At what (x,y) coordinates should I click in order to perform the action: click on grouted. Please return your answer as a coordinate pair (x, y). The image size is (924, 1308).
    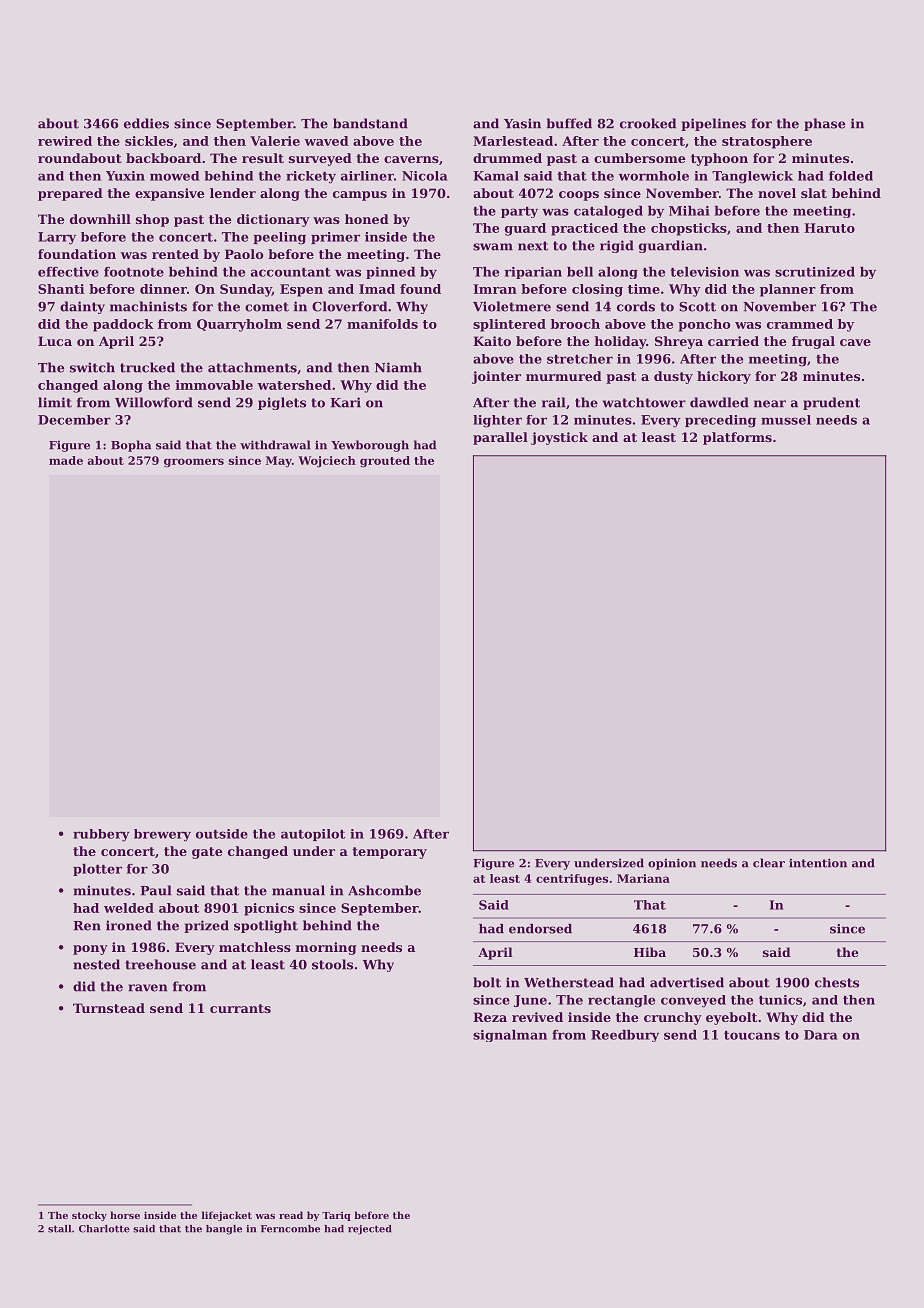
    Looking at the image, I should click on (385, 461).
